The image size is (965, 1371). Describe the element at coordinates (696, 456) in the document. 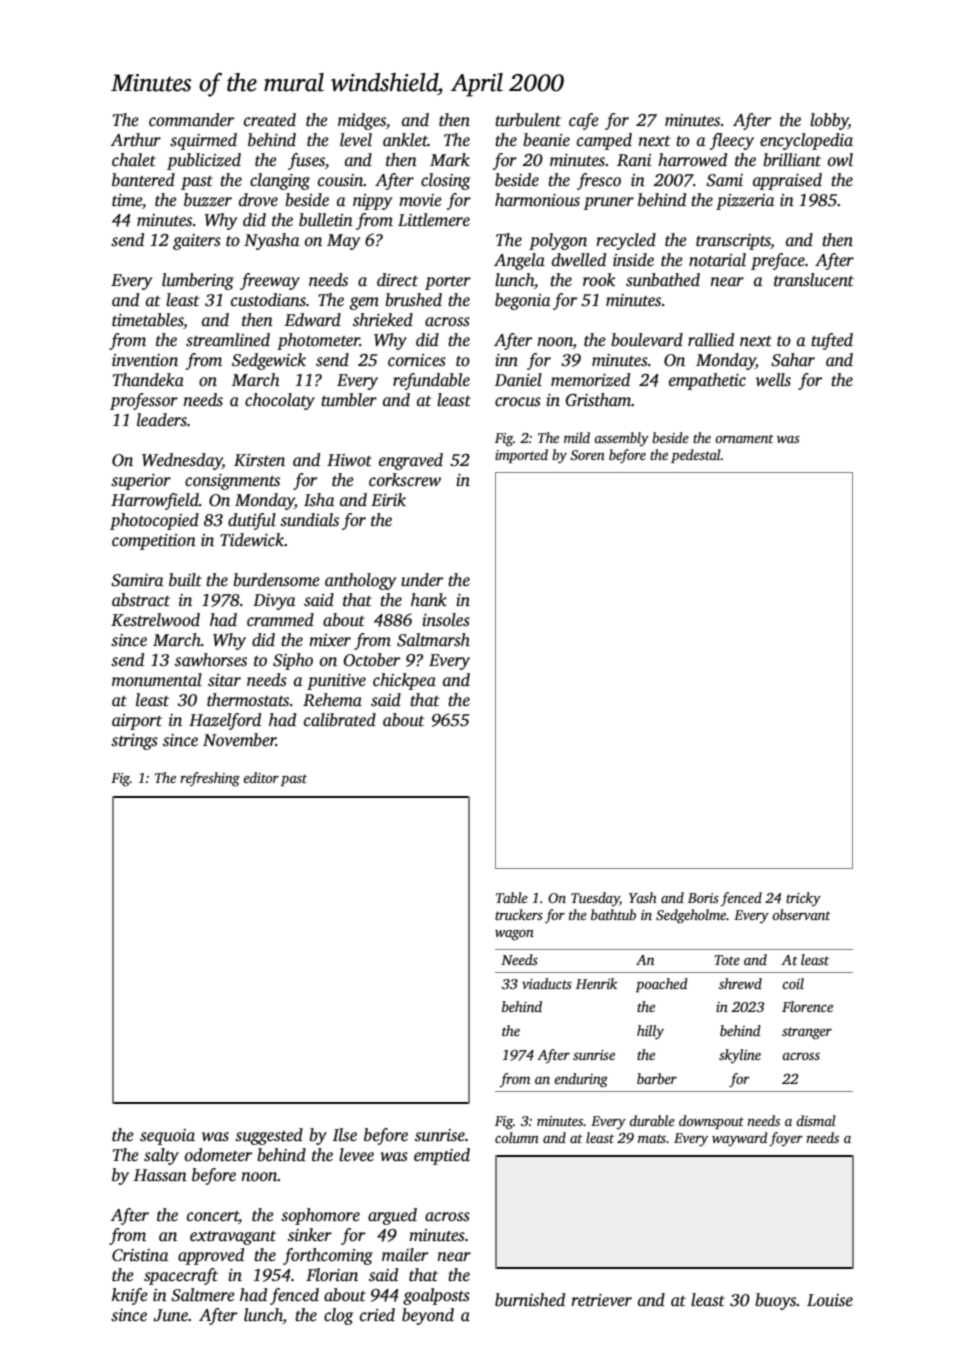

I see `pedestal` at that location.
